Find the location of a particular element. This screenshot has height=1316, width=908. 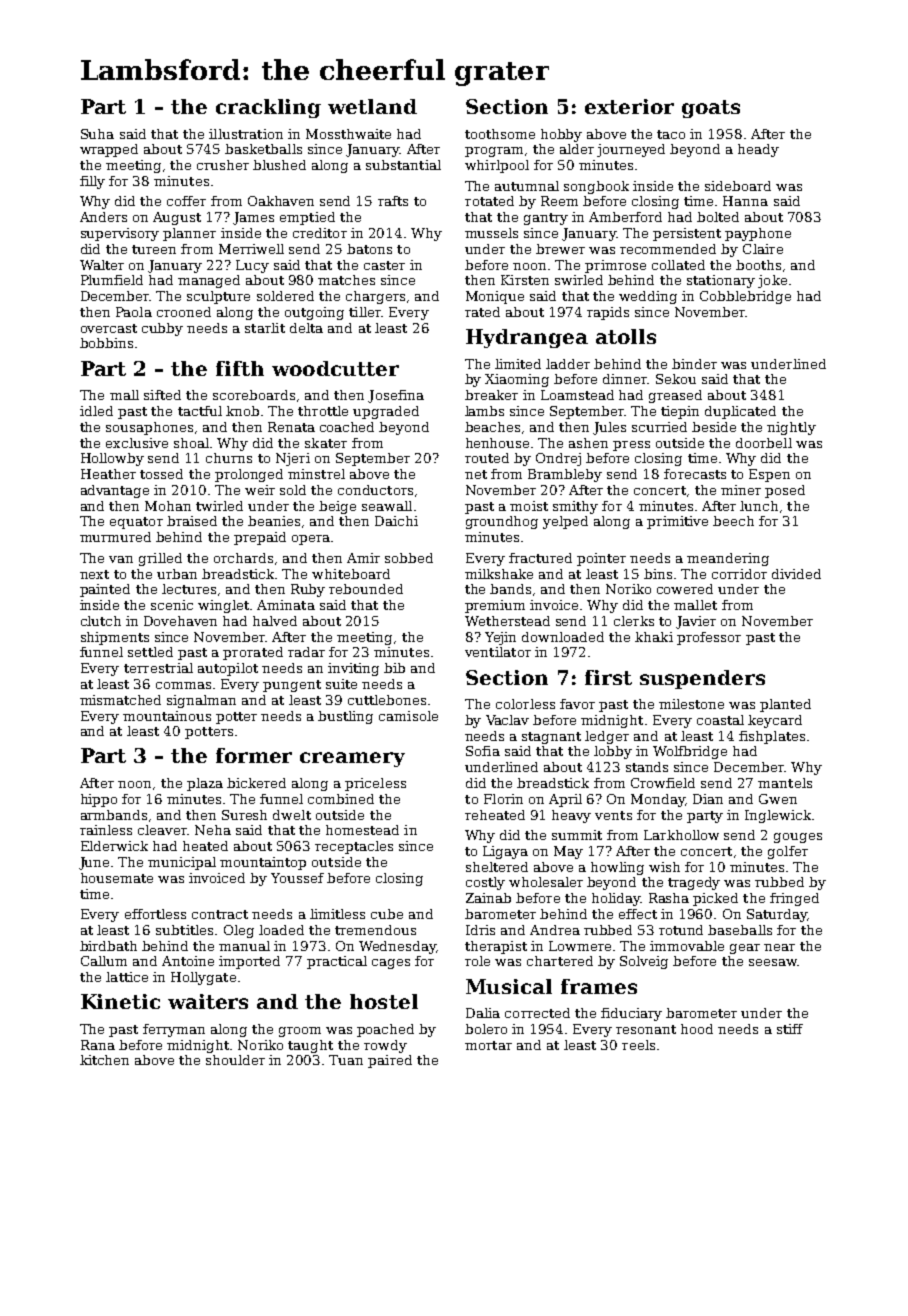

Florin is located at coordinates (503, 799).
